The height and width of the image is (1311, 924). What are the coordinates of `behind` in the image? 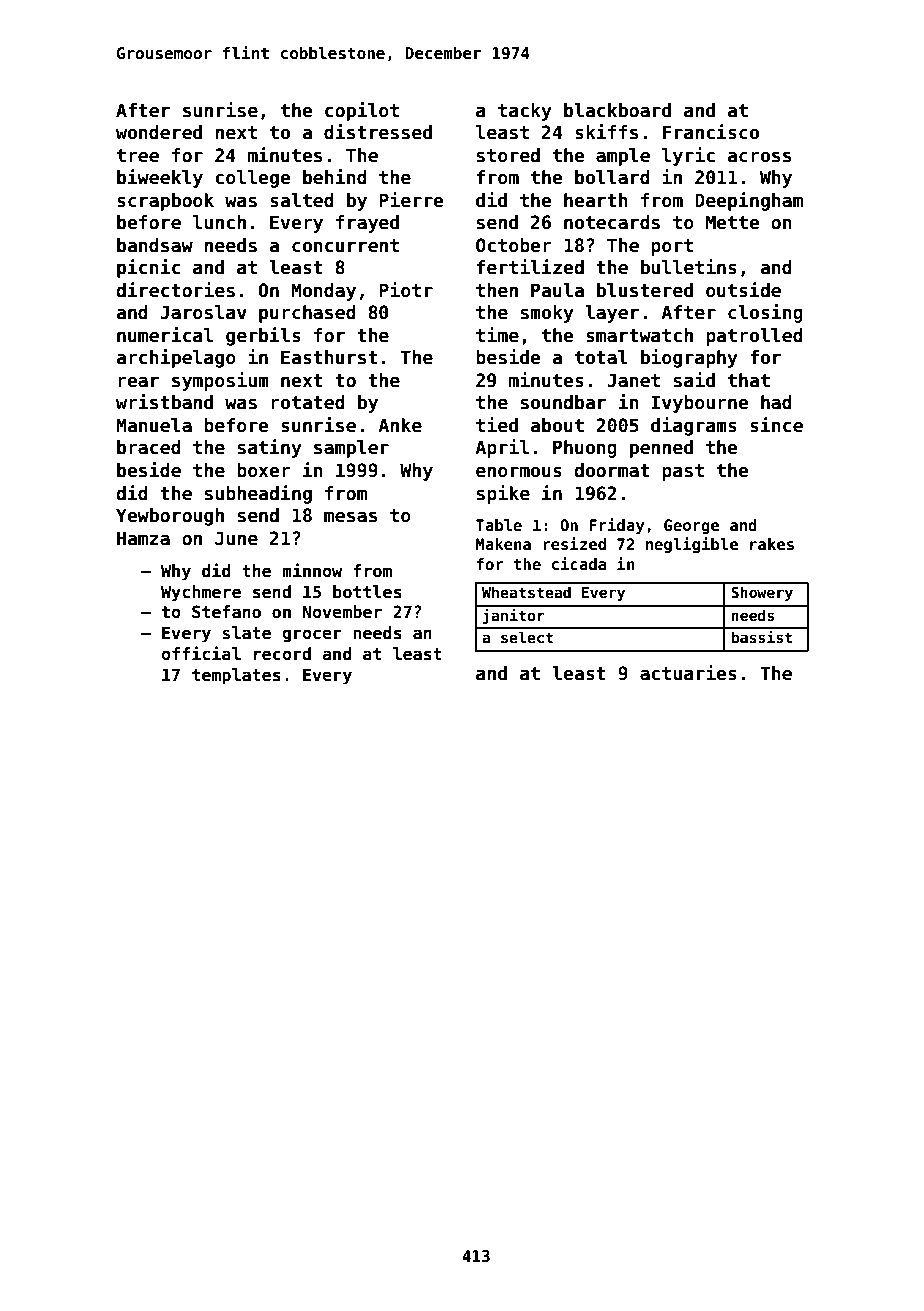 It's located at (335, 177).
